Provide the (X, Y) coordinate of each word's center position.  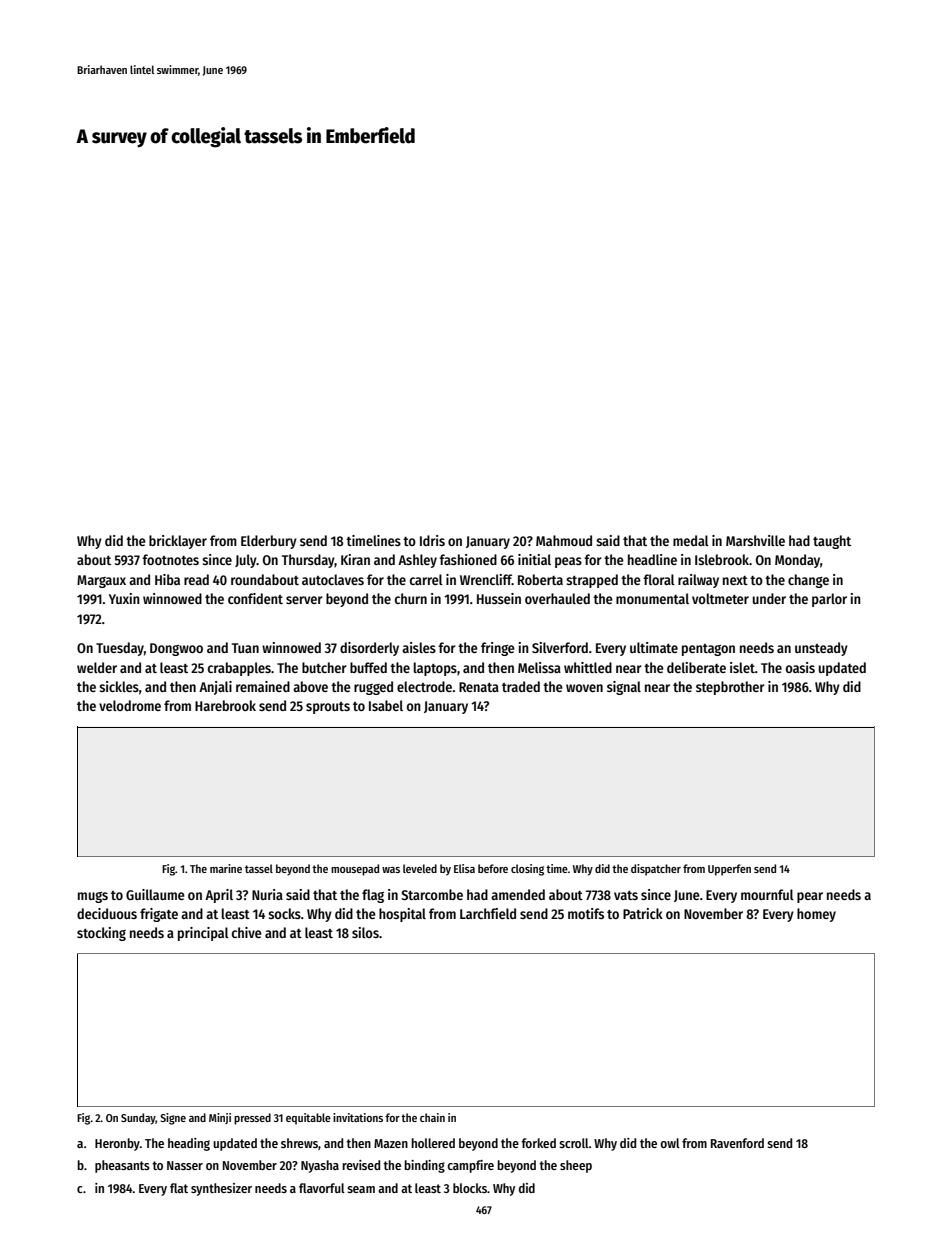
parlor (829, 600)
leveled (420, 868)
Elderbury (269, 542)
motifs (586, 913)
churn (411, 598)
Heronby (117, 1144)
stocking (101, 934)
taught (832, 542)
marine (226, 868)
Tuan (245, 648)
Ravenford (737, 1143)
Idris (432, 540)
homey (816, 915)
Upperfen (729, 870)
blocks (470, 1188)
